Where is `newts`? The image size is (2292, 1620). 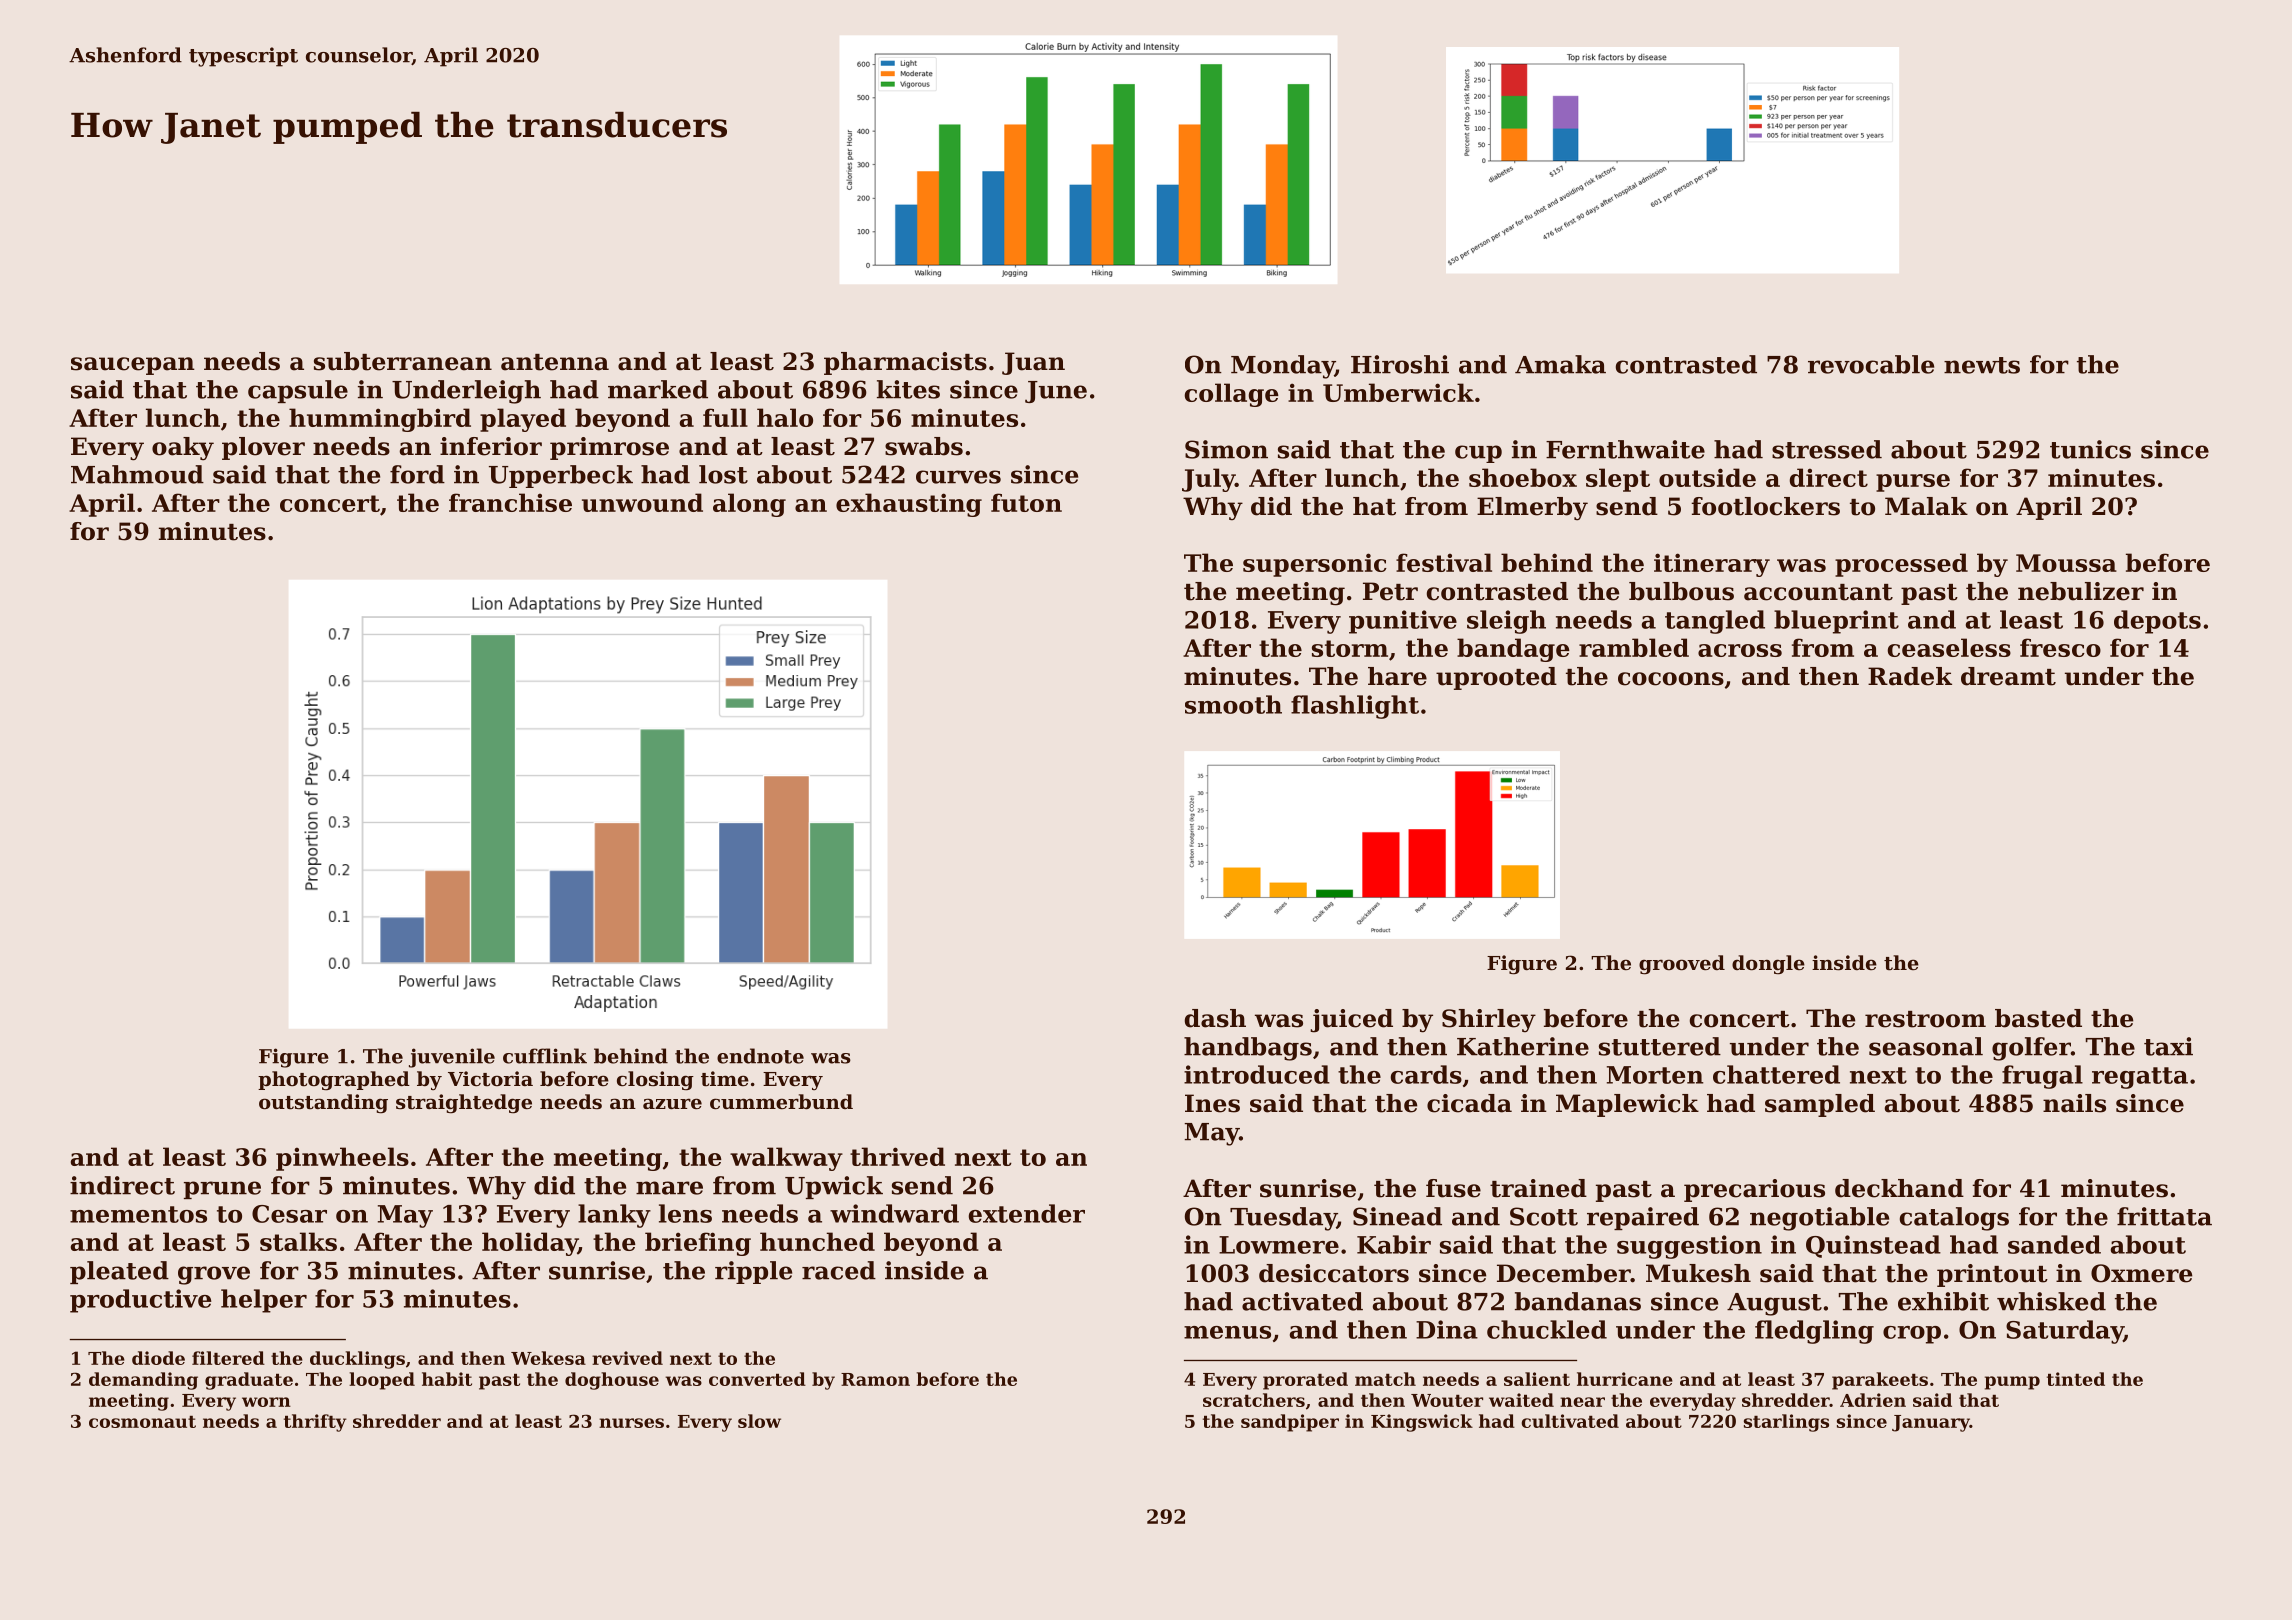
newts is located at coordinates (1982, 365).
